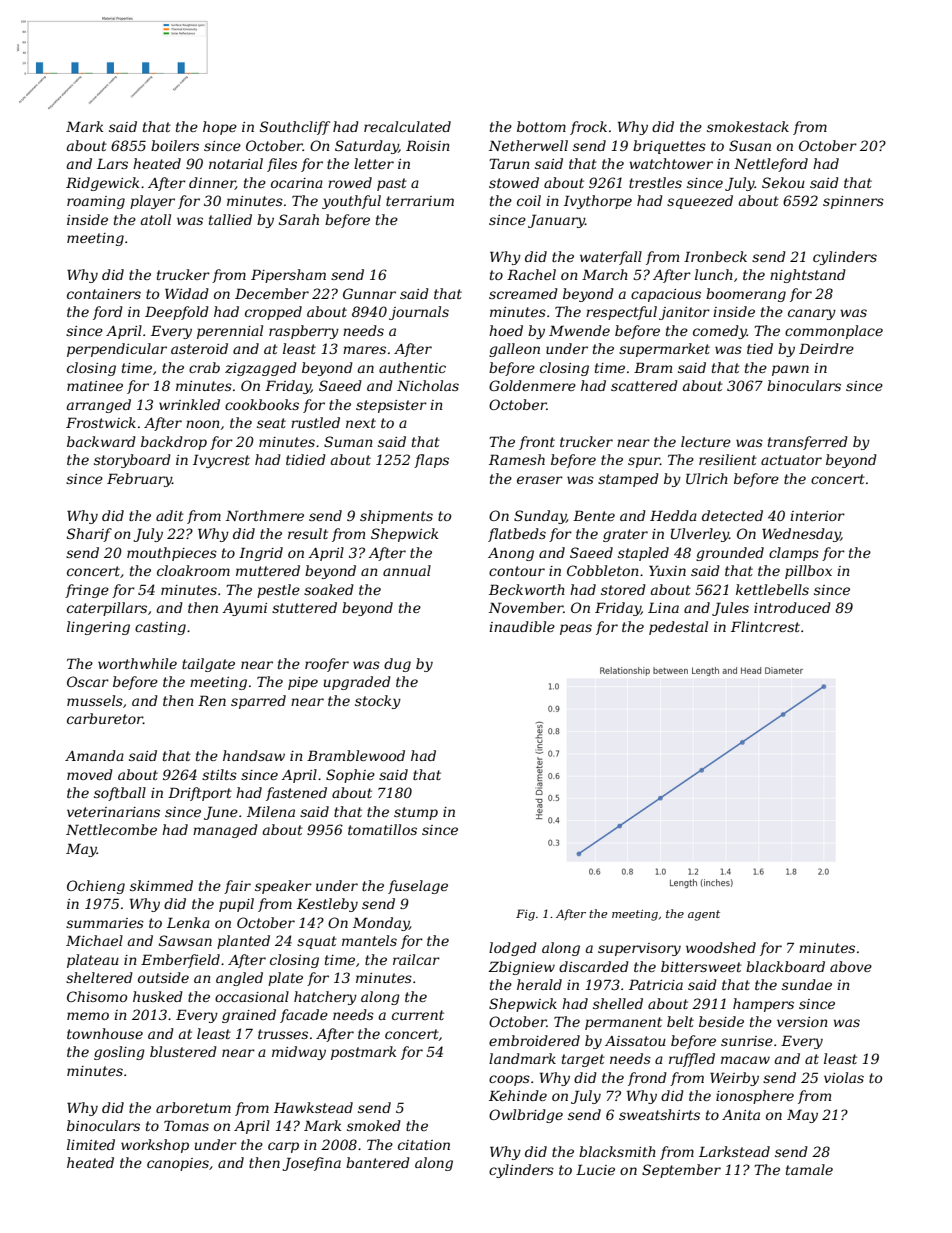 Image resolution: width=952 pixels, height=1233 pixels. Describe the element at coordinates (220, 128) in the image. I see `hope` at that location.
